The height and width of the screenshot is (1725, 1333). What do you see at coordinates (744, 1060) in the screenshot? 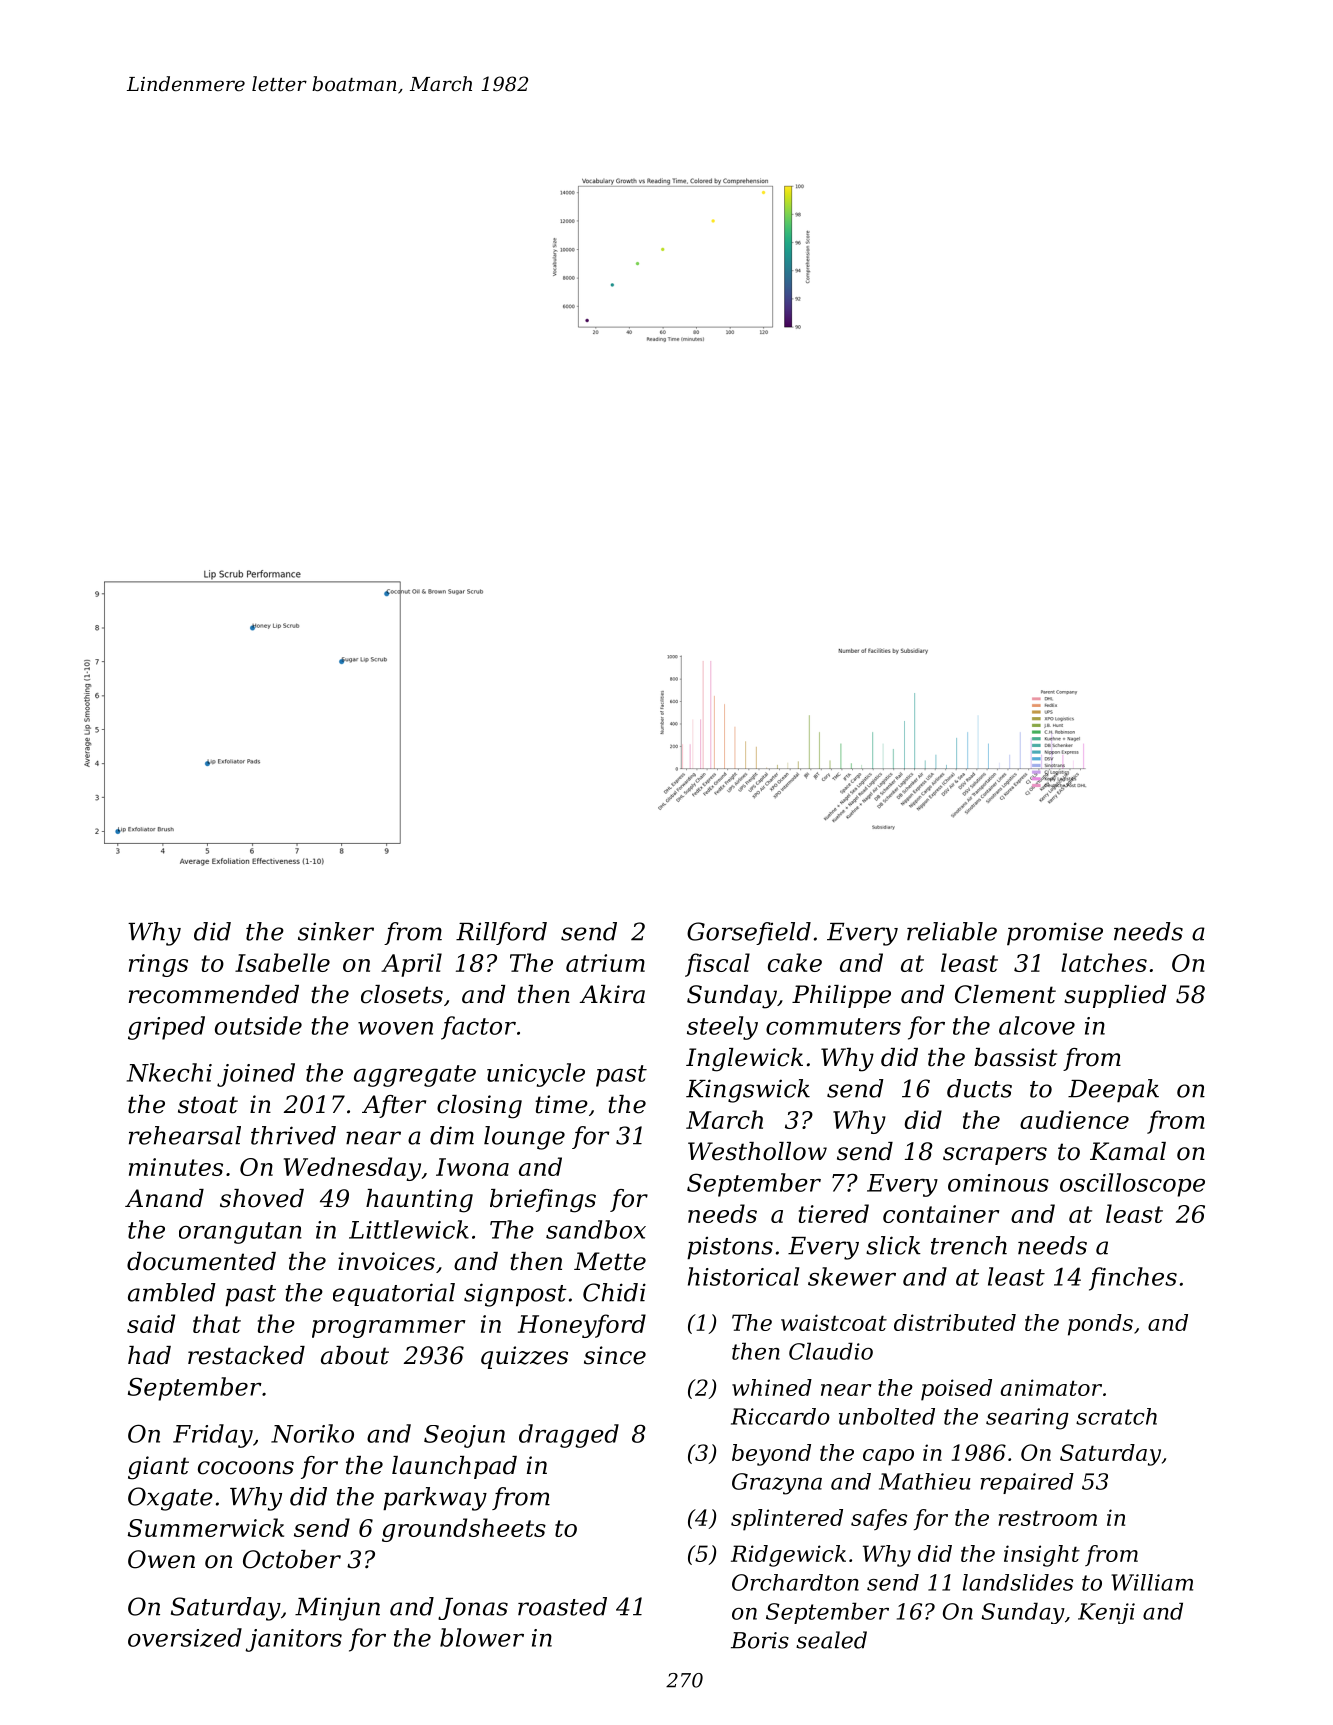
I see `Inglewick` at bounding box center [744, 1060].
